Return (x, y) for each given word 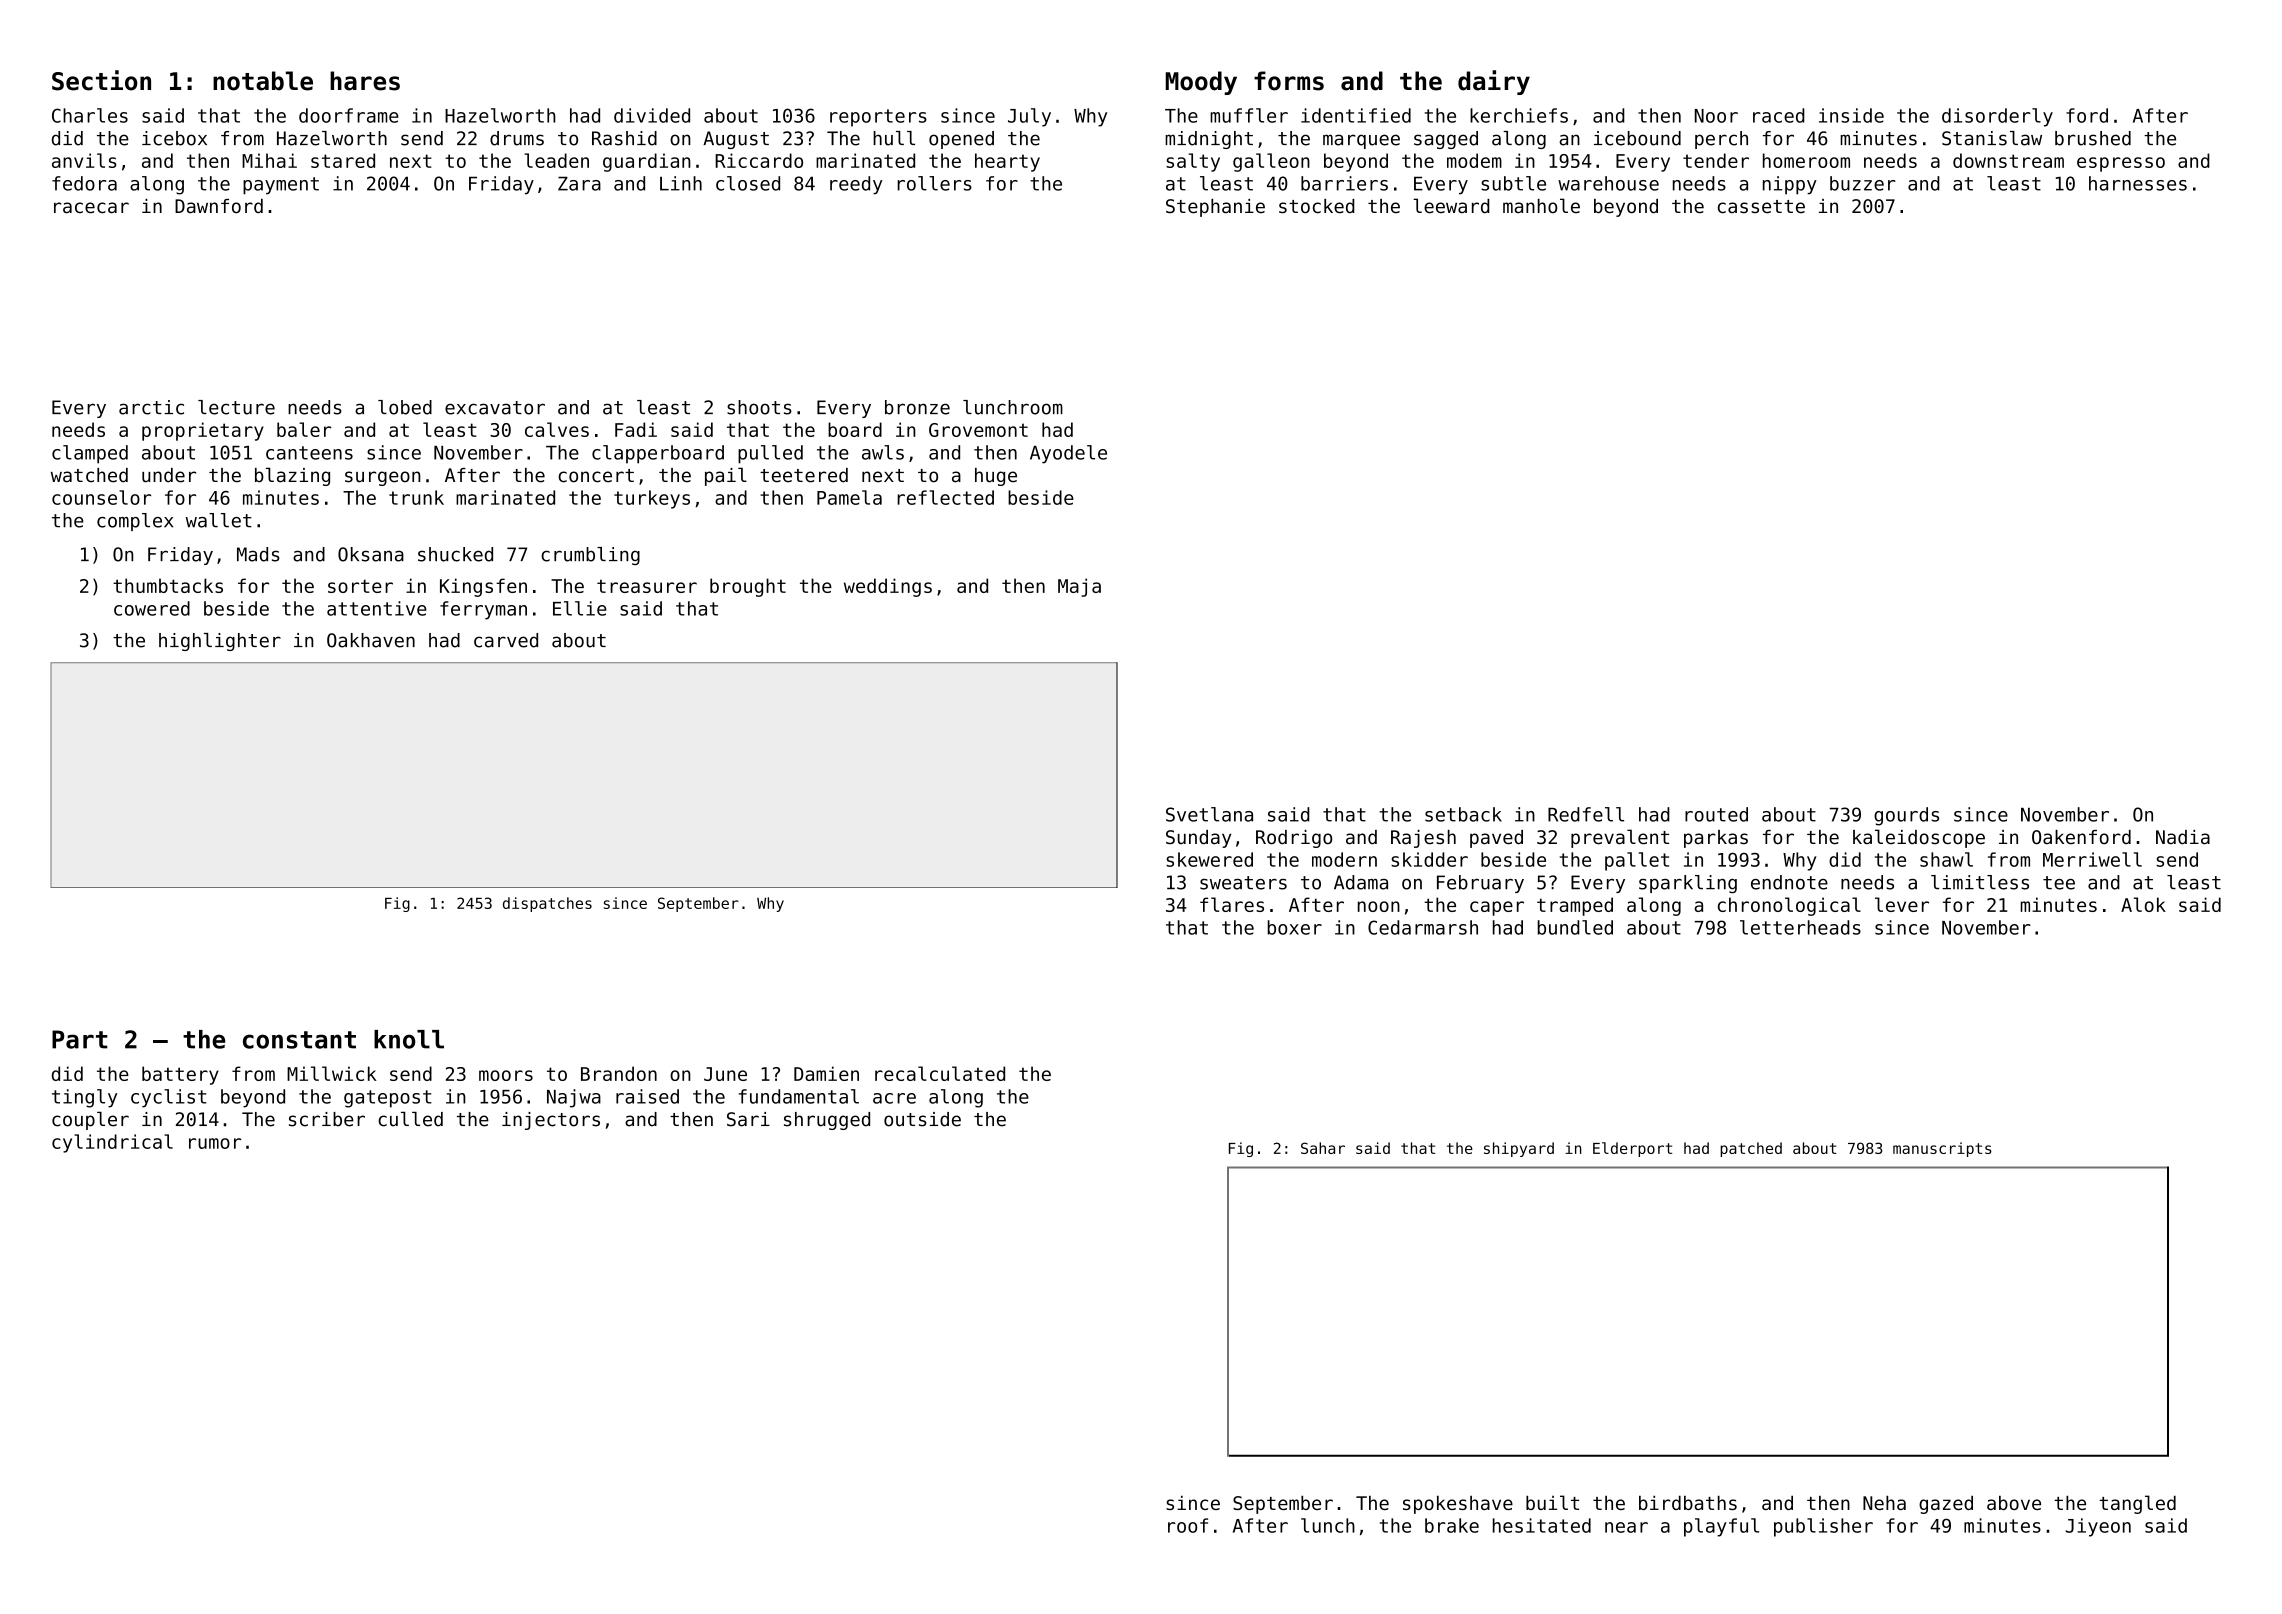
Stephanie (1215, 208)
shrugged (827, 1121)
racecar (91, 208)
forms (1289, 81)
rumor (215, 1143)
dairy (1494, 82)
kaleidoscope (1919, 838)
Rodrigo (1294, 839)
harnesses (2138, 183)
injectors (551, 1121)
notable (263, 81)
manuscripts (1942, 1149)
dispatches (547, 904)
